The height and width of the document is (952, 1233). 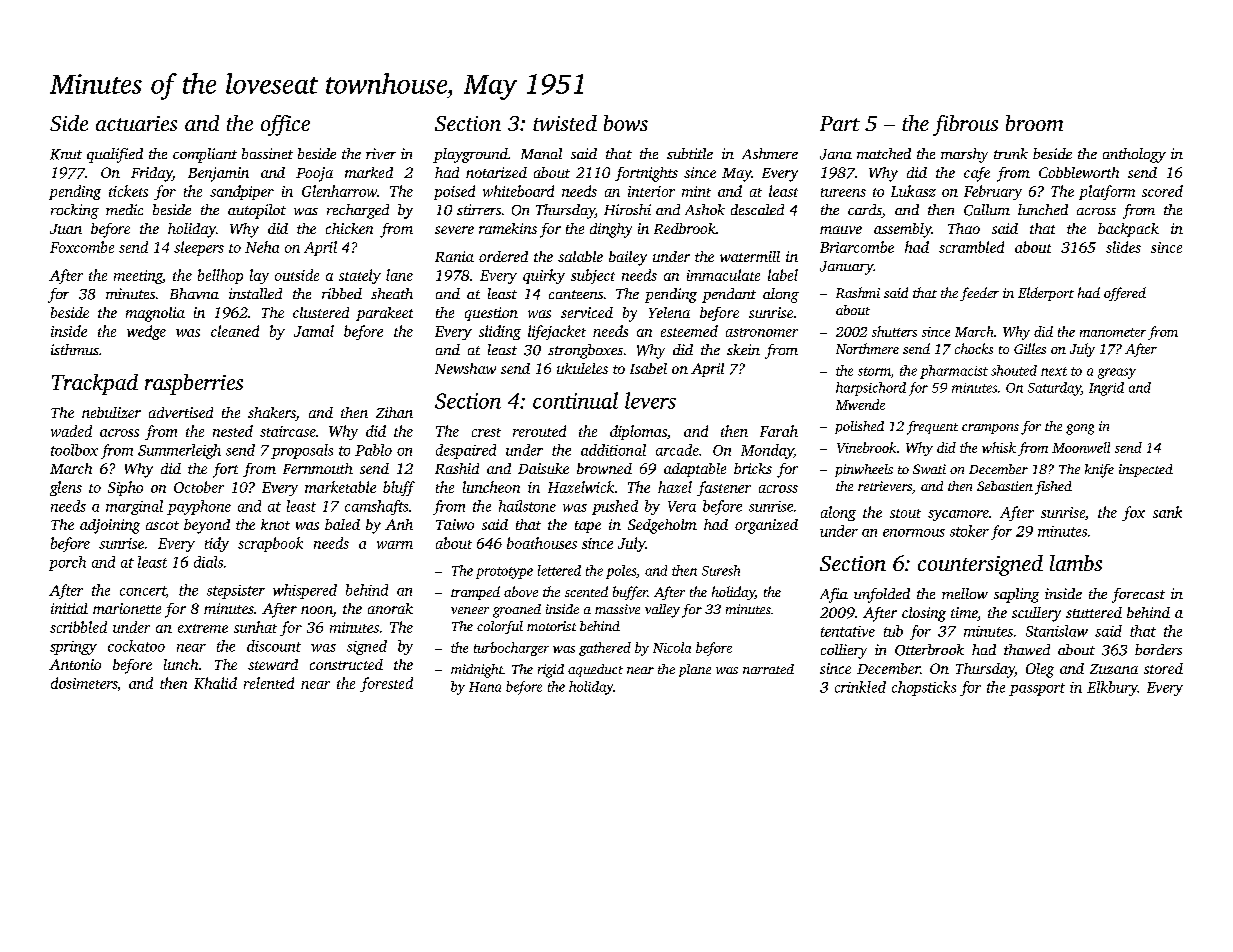 I want to click on February, so click(x=993, y=192).
